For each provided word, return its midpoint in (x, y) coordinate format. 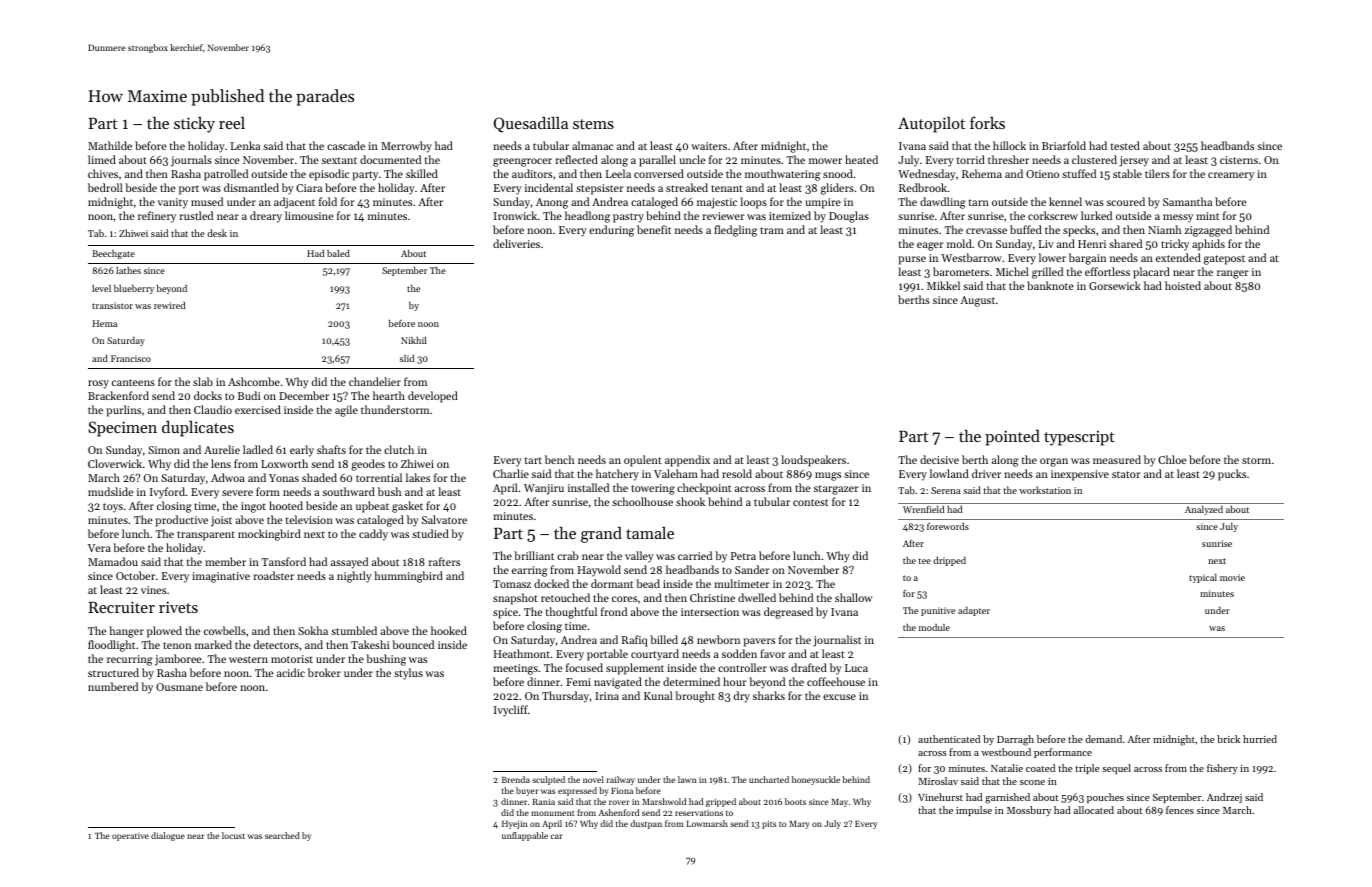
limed (102, 159)
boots (795, 801)
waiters (709, 146)
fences (1180, 810)
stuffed (1079, 173)
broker (324, 672)
